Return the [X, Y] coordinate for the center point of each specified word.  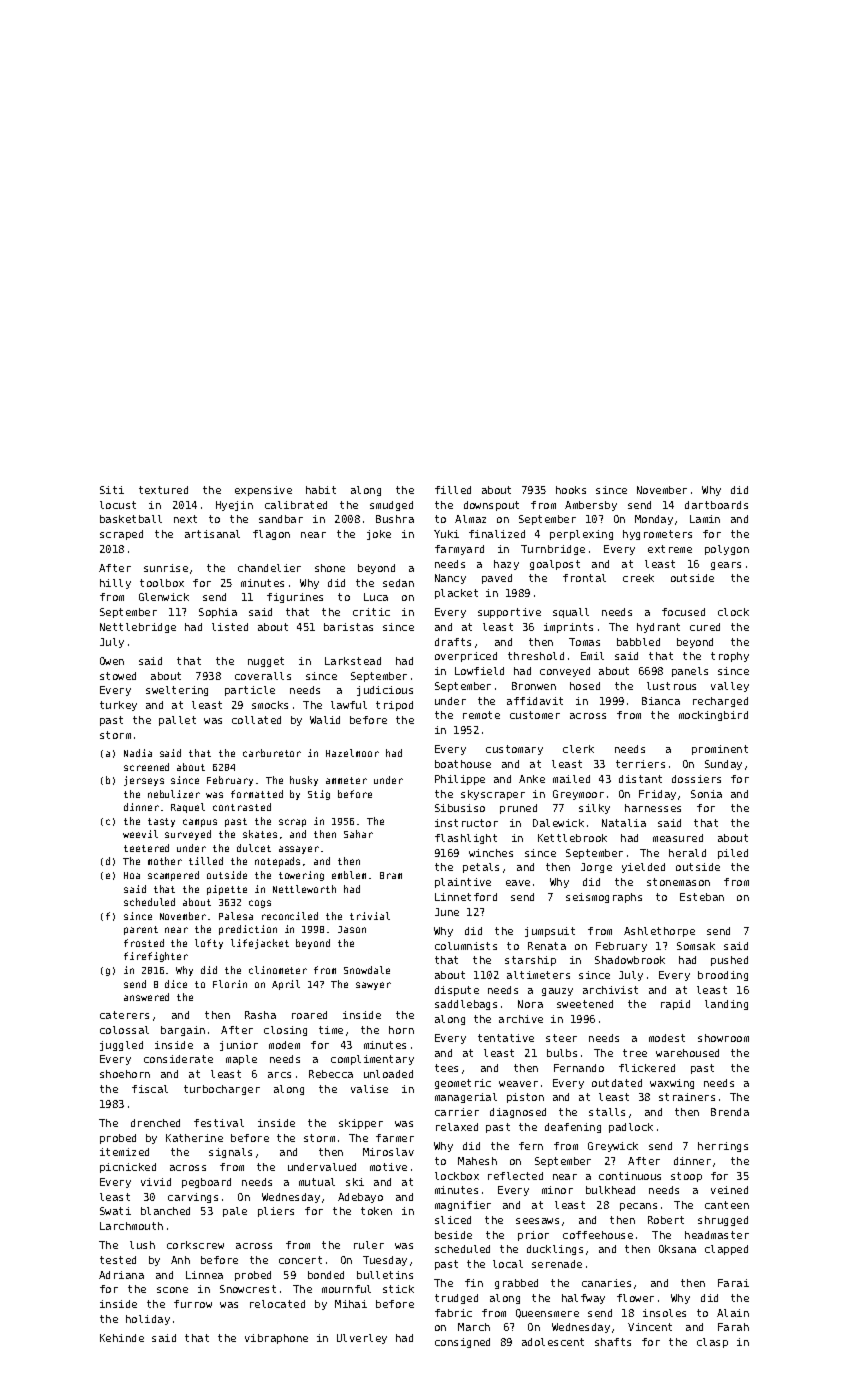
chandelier [269, 568]
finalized [497, 534]
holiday [148, 1320]
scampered [173, 876]
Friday [657, 795]
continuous [630, 1176]
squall [571, 613]
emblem [349, 875]
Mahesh [477, 1161]
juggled [121, 1046]
